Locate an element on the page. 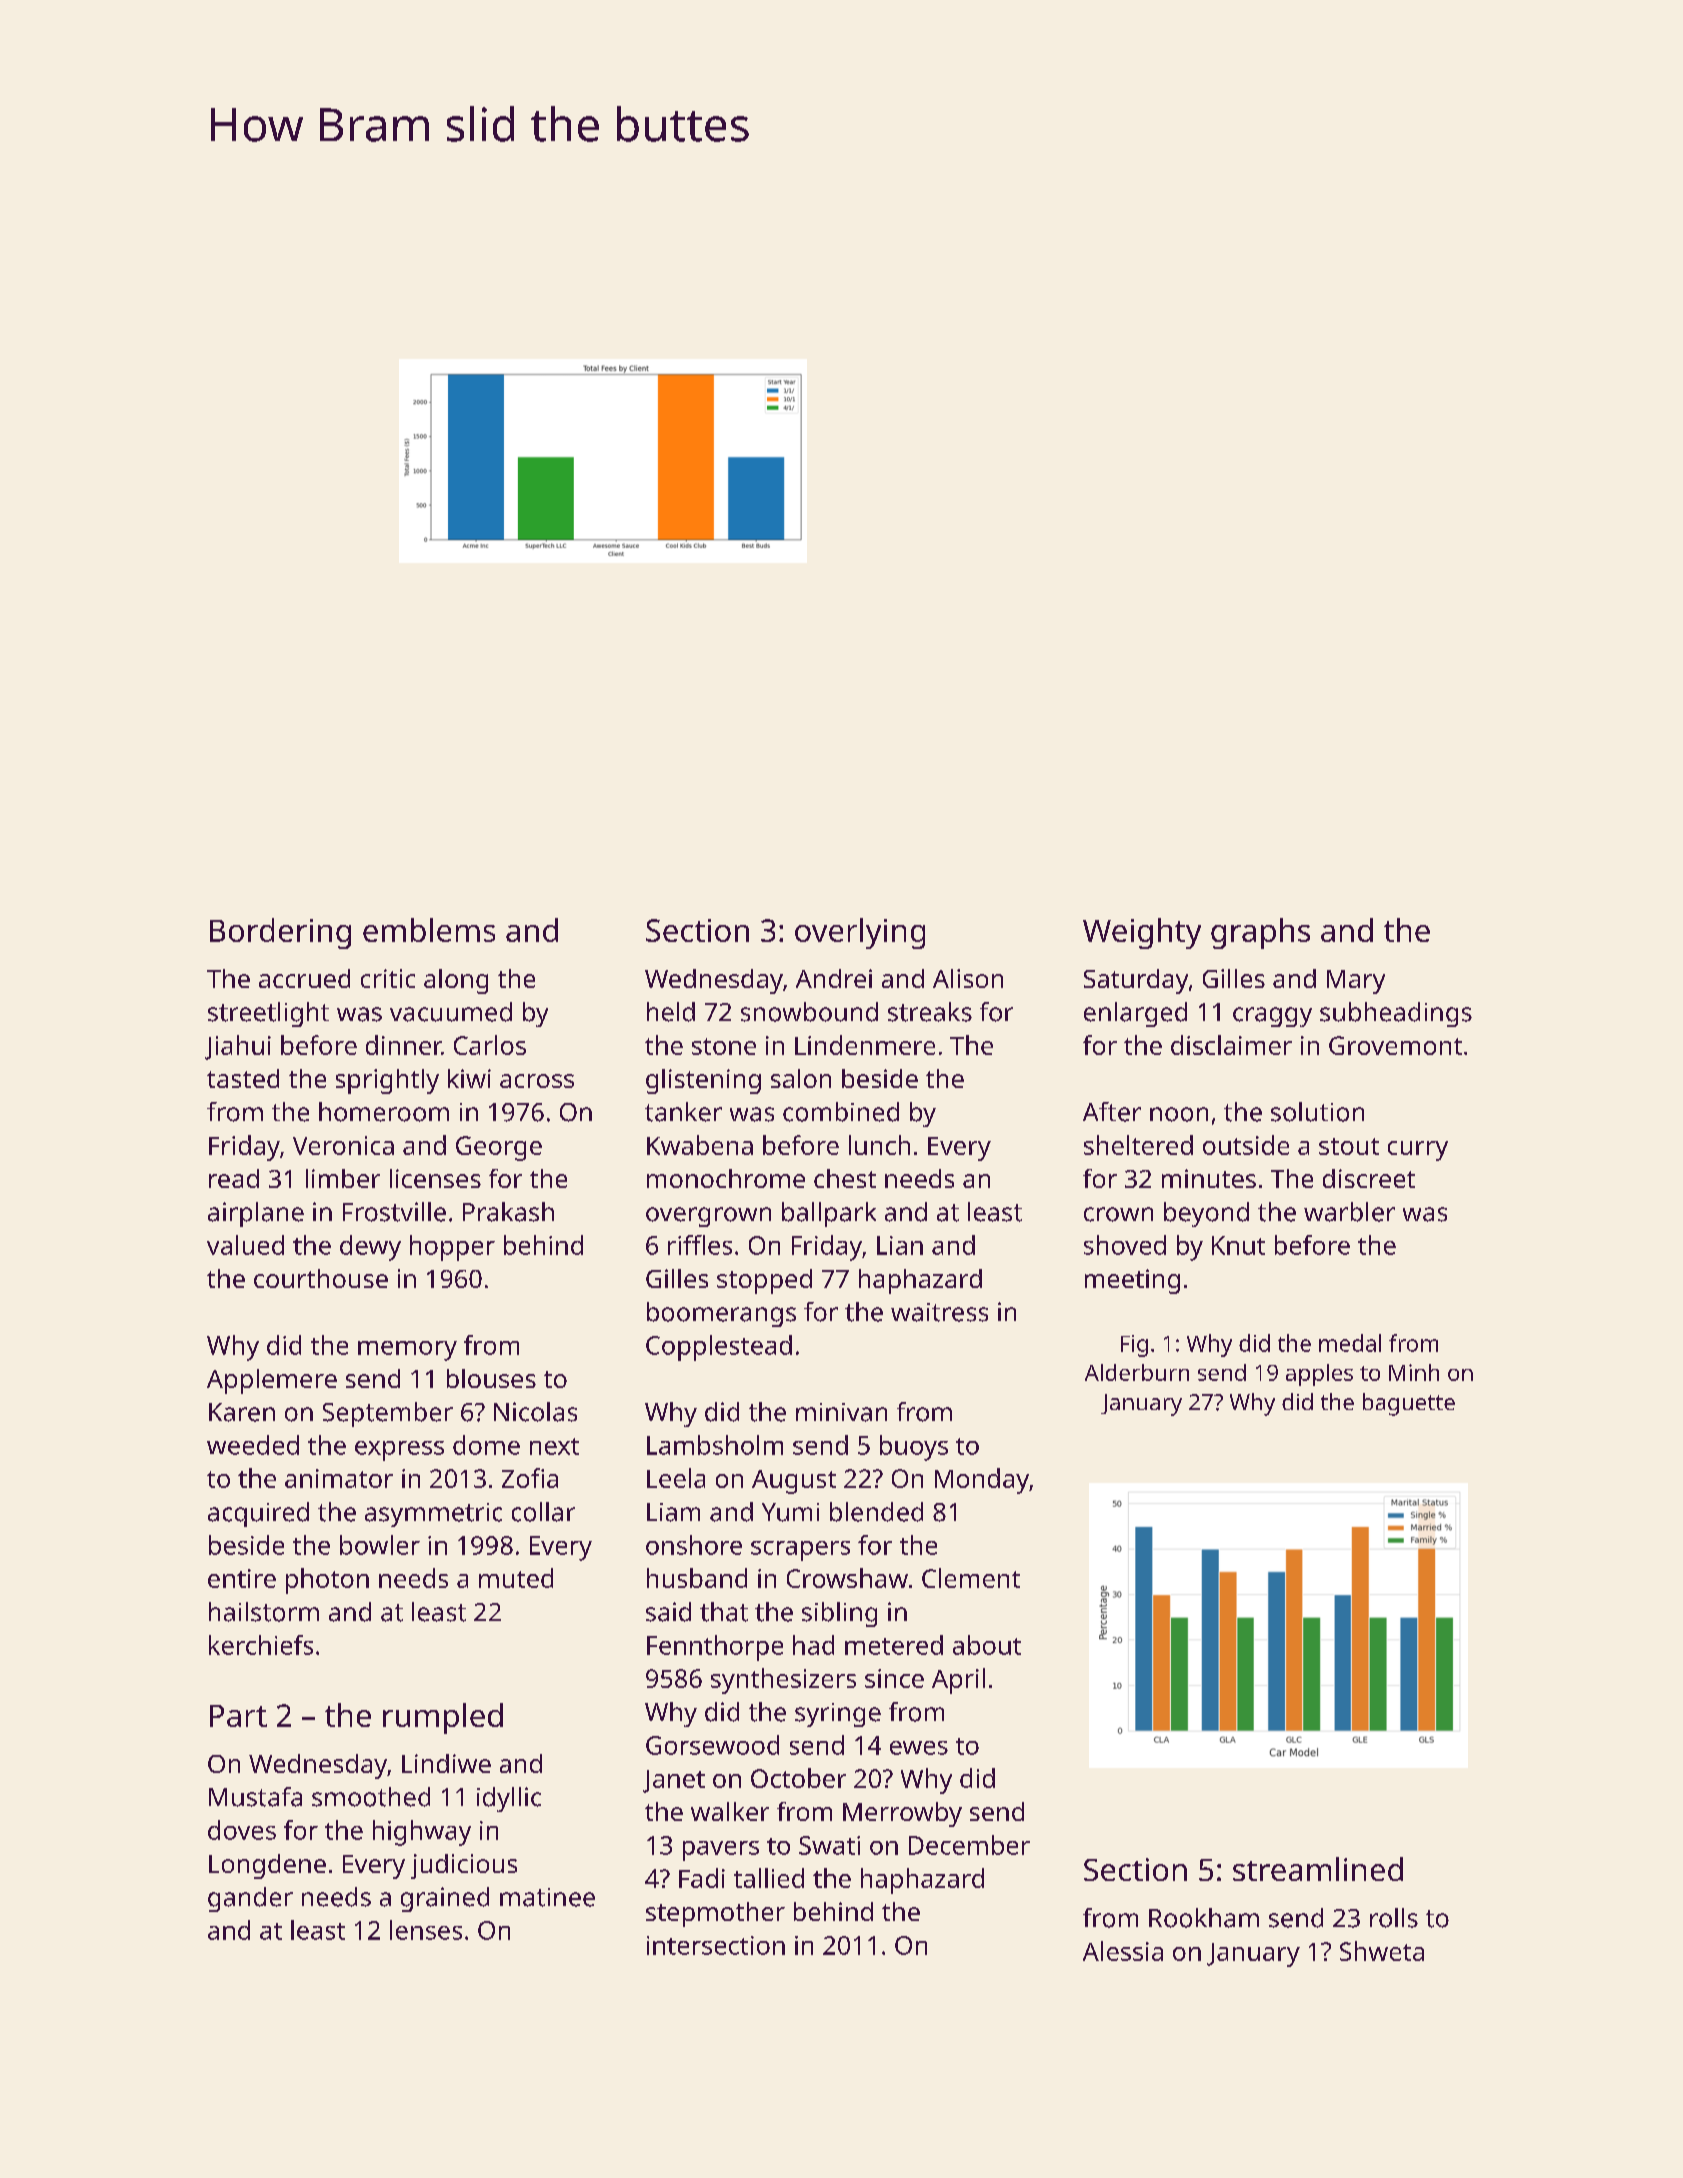  Bordering is located at coordinates (280, 933).
